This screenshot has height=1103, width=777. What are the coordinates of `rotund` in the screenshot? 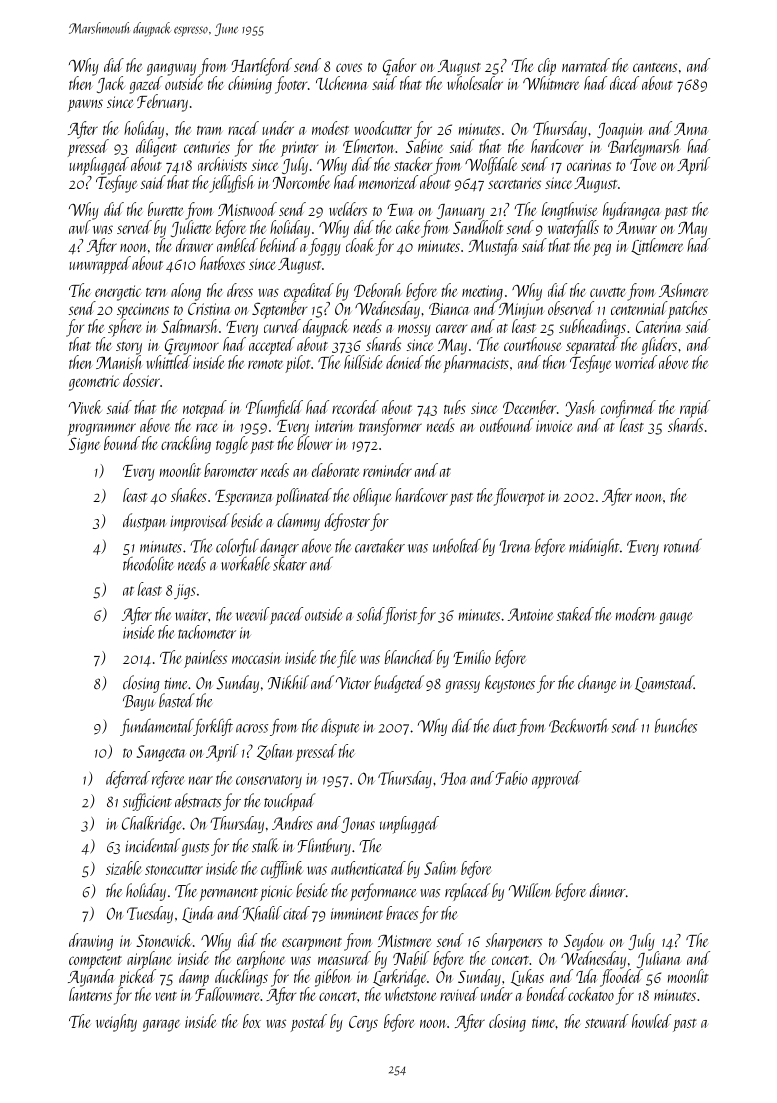 It's located at (683, 545).
